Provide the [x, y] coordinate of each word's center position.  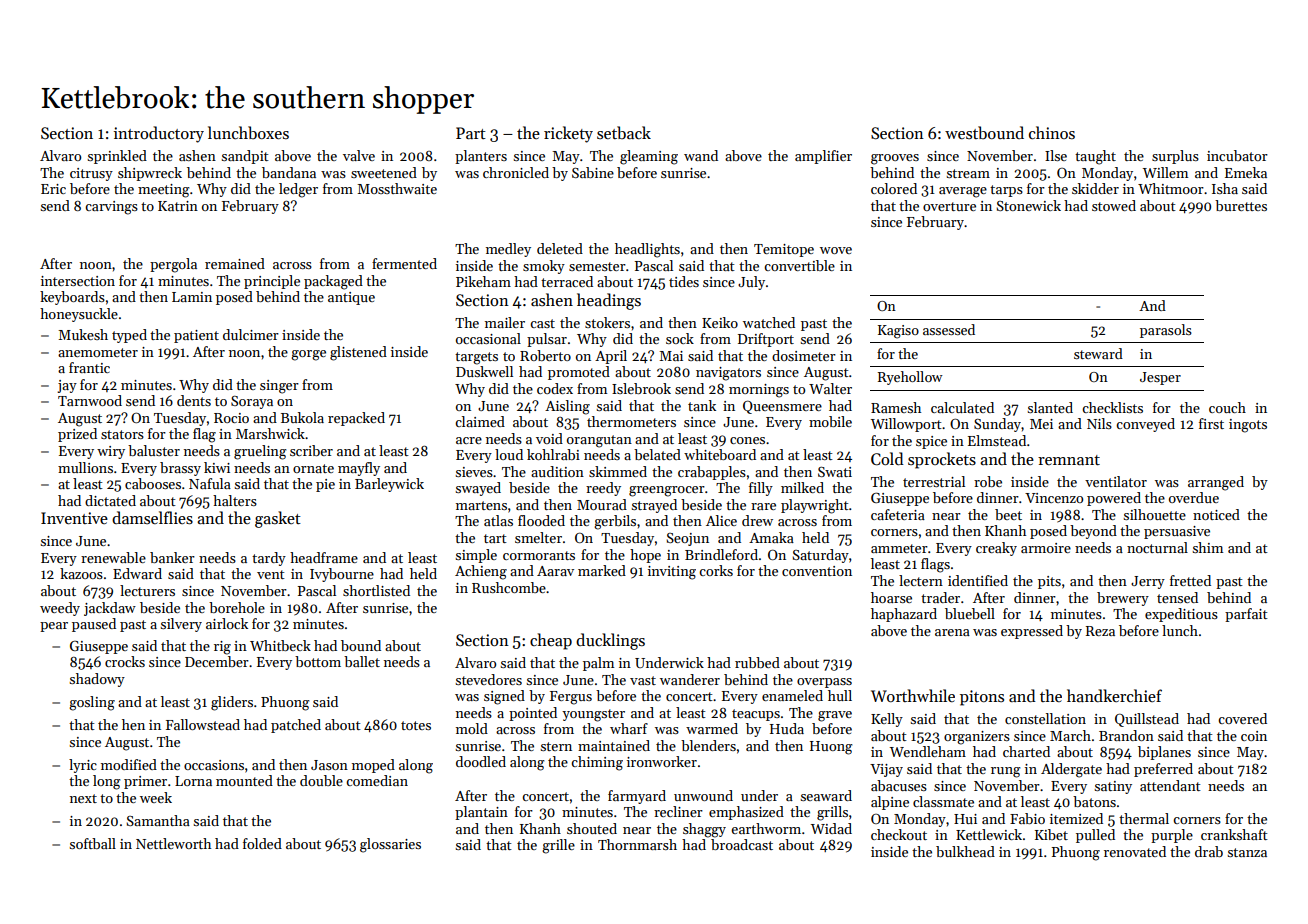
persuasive [1177, 532]
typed [129, 336]
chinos [1052, 132]
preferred [1163, 770]
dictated [110, 500]
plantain [481, 813]
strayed [654, 506]
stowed [1114, 205]
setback [624, 132]
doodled [481, 761]
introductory [159, 134]
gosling [92, 703]
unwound [703, 795]
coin [1254, 736]
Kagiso [898, 332]
